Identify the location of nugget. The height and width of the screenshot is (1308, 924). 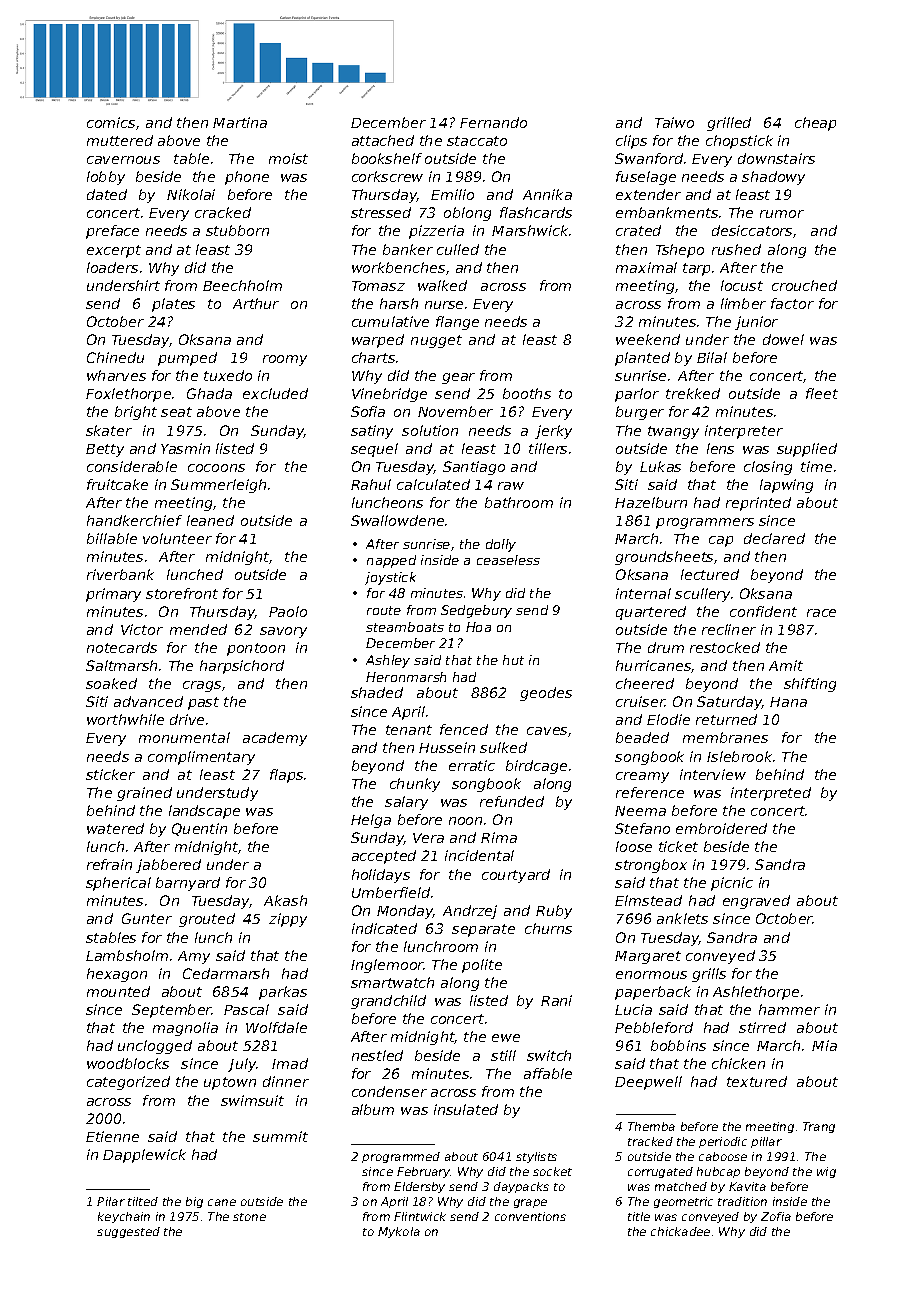
(436, 341).
